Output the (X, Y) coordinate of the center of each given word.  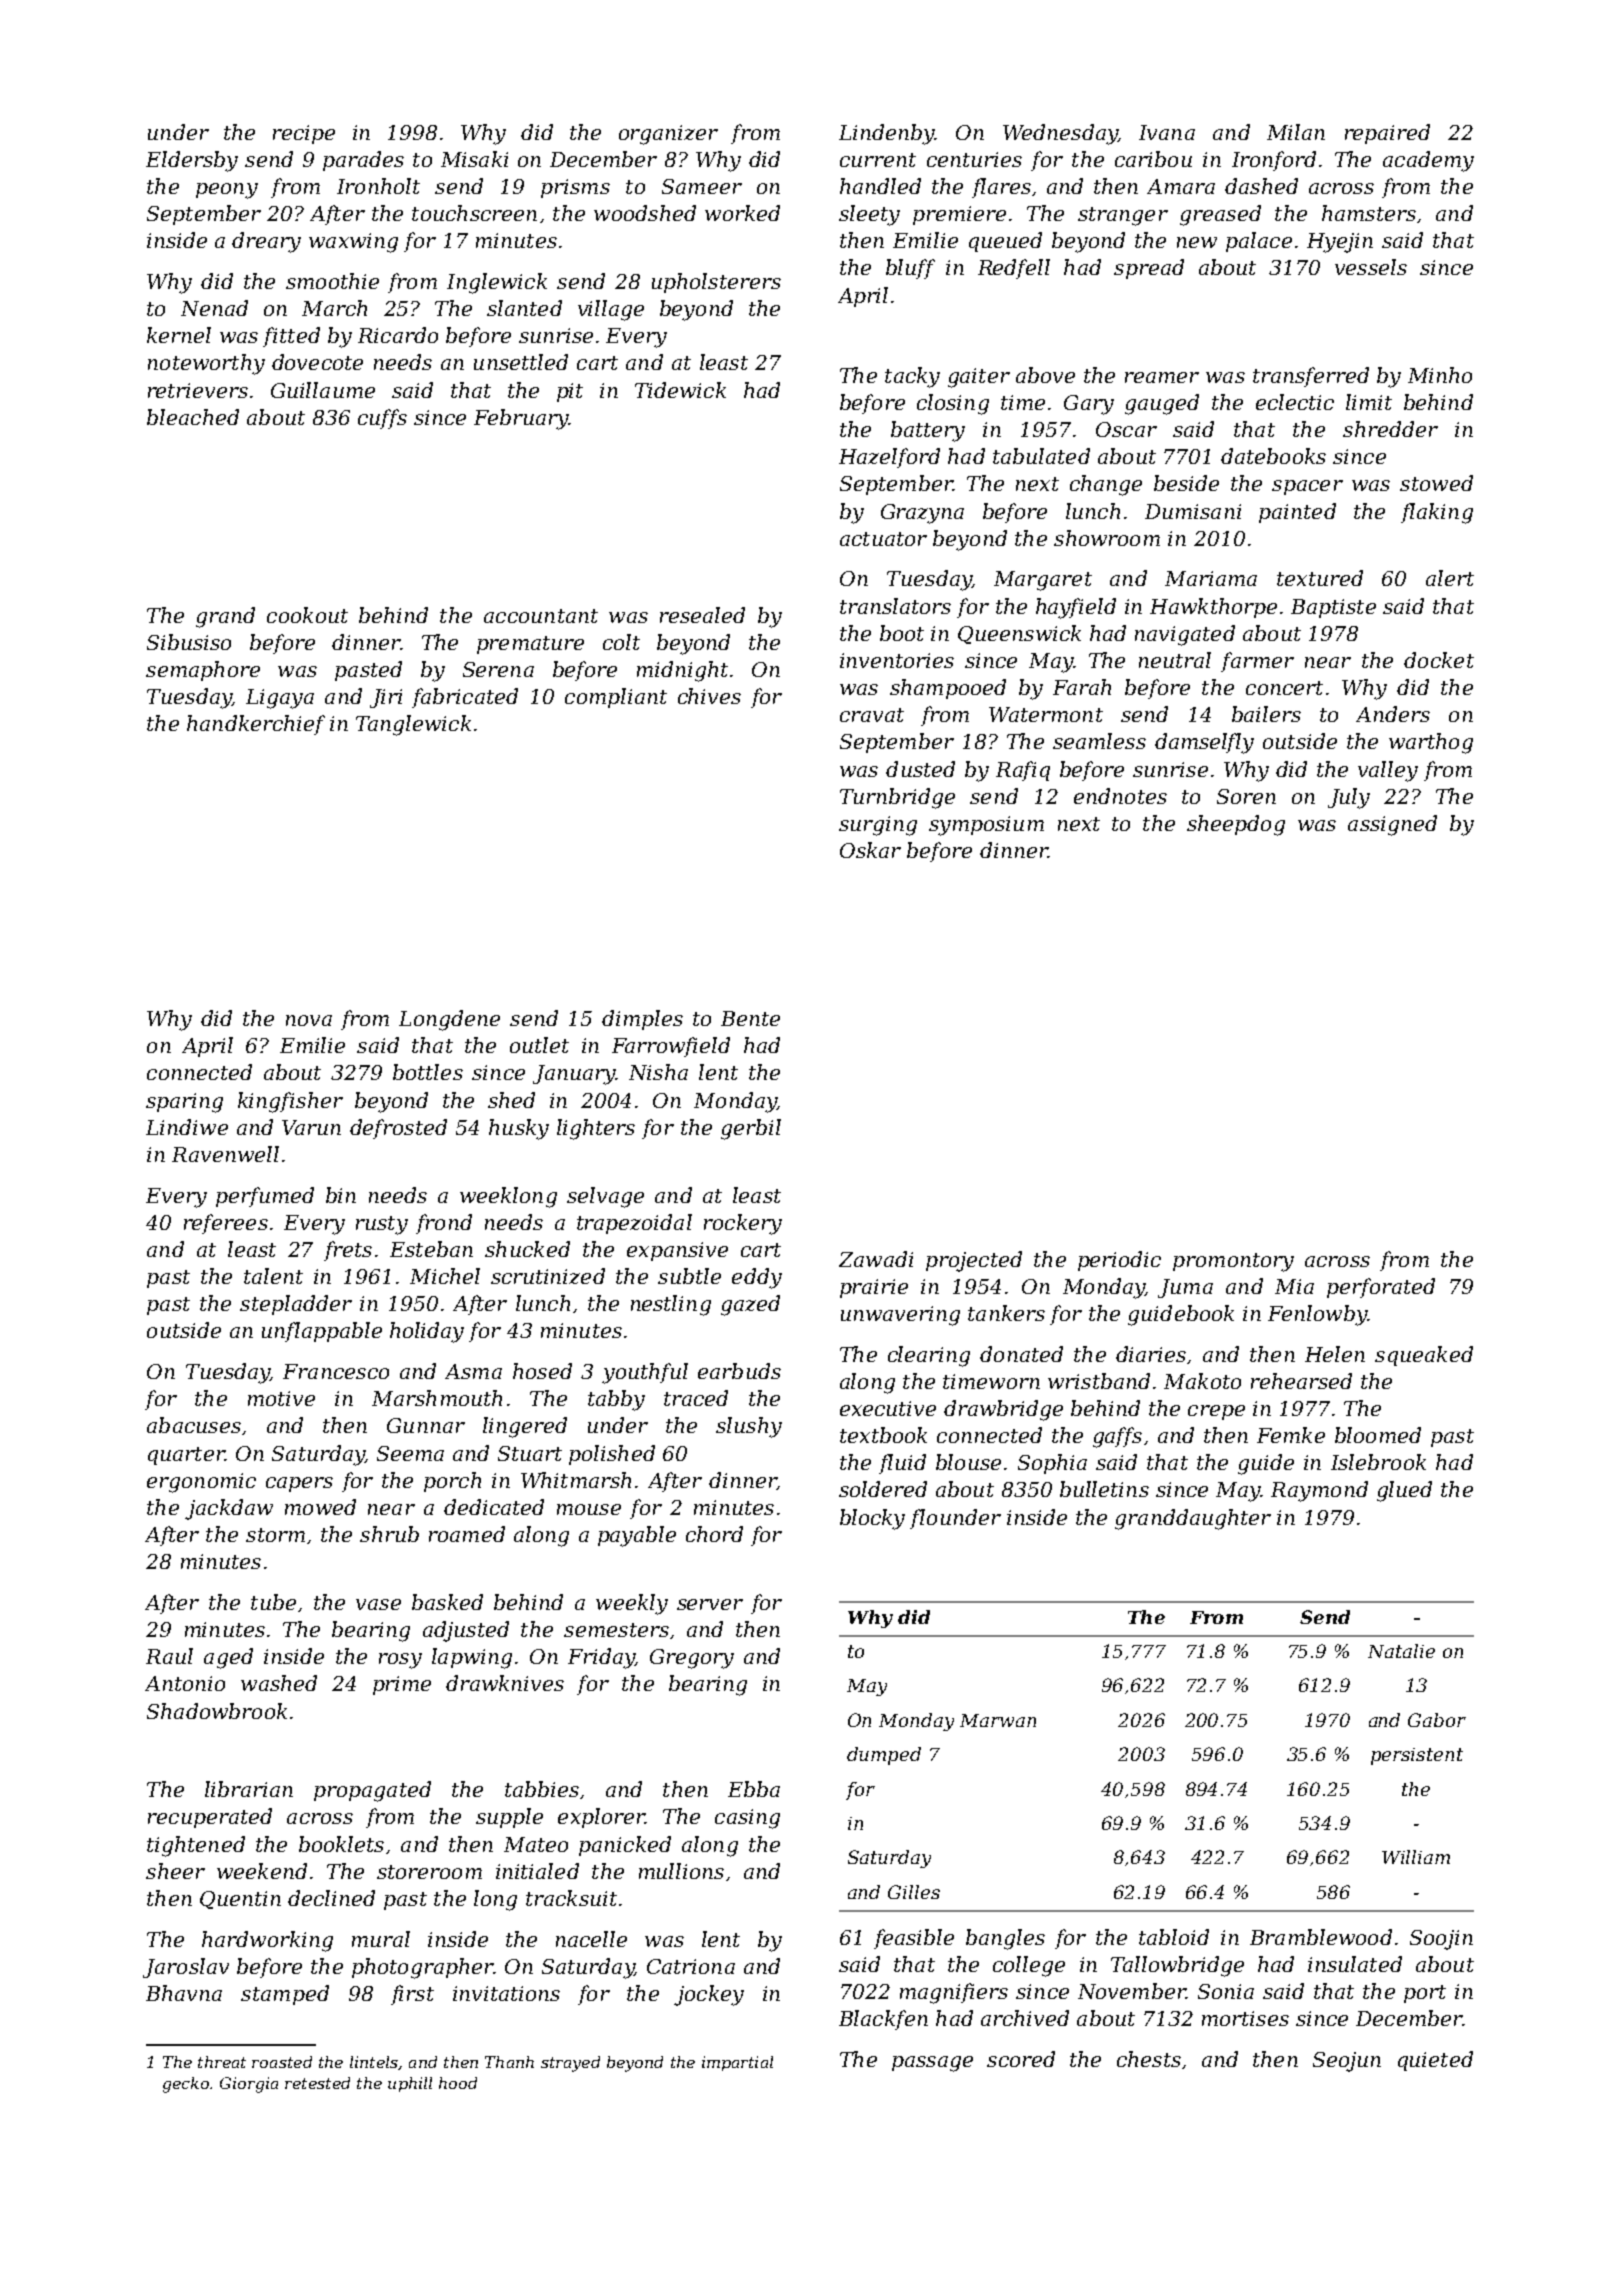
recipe (304, 134)
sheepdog (1236, 825)
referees (226, 1224)
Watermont (1046, 714)
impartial (737, 2063)
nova (309, 1020)
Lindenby (887, 134)
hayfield (1076, 608)
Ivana (1167, 132)
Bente (750, 1018)
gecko (186, 2085)
